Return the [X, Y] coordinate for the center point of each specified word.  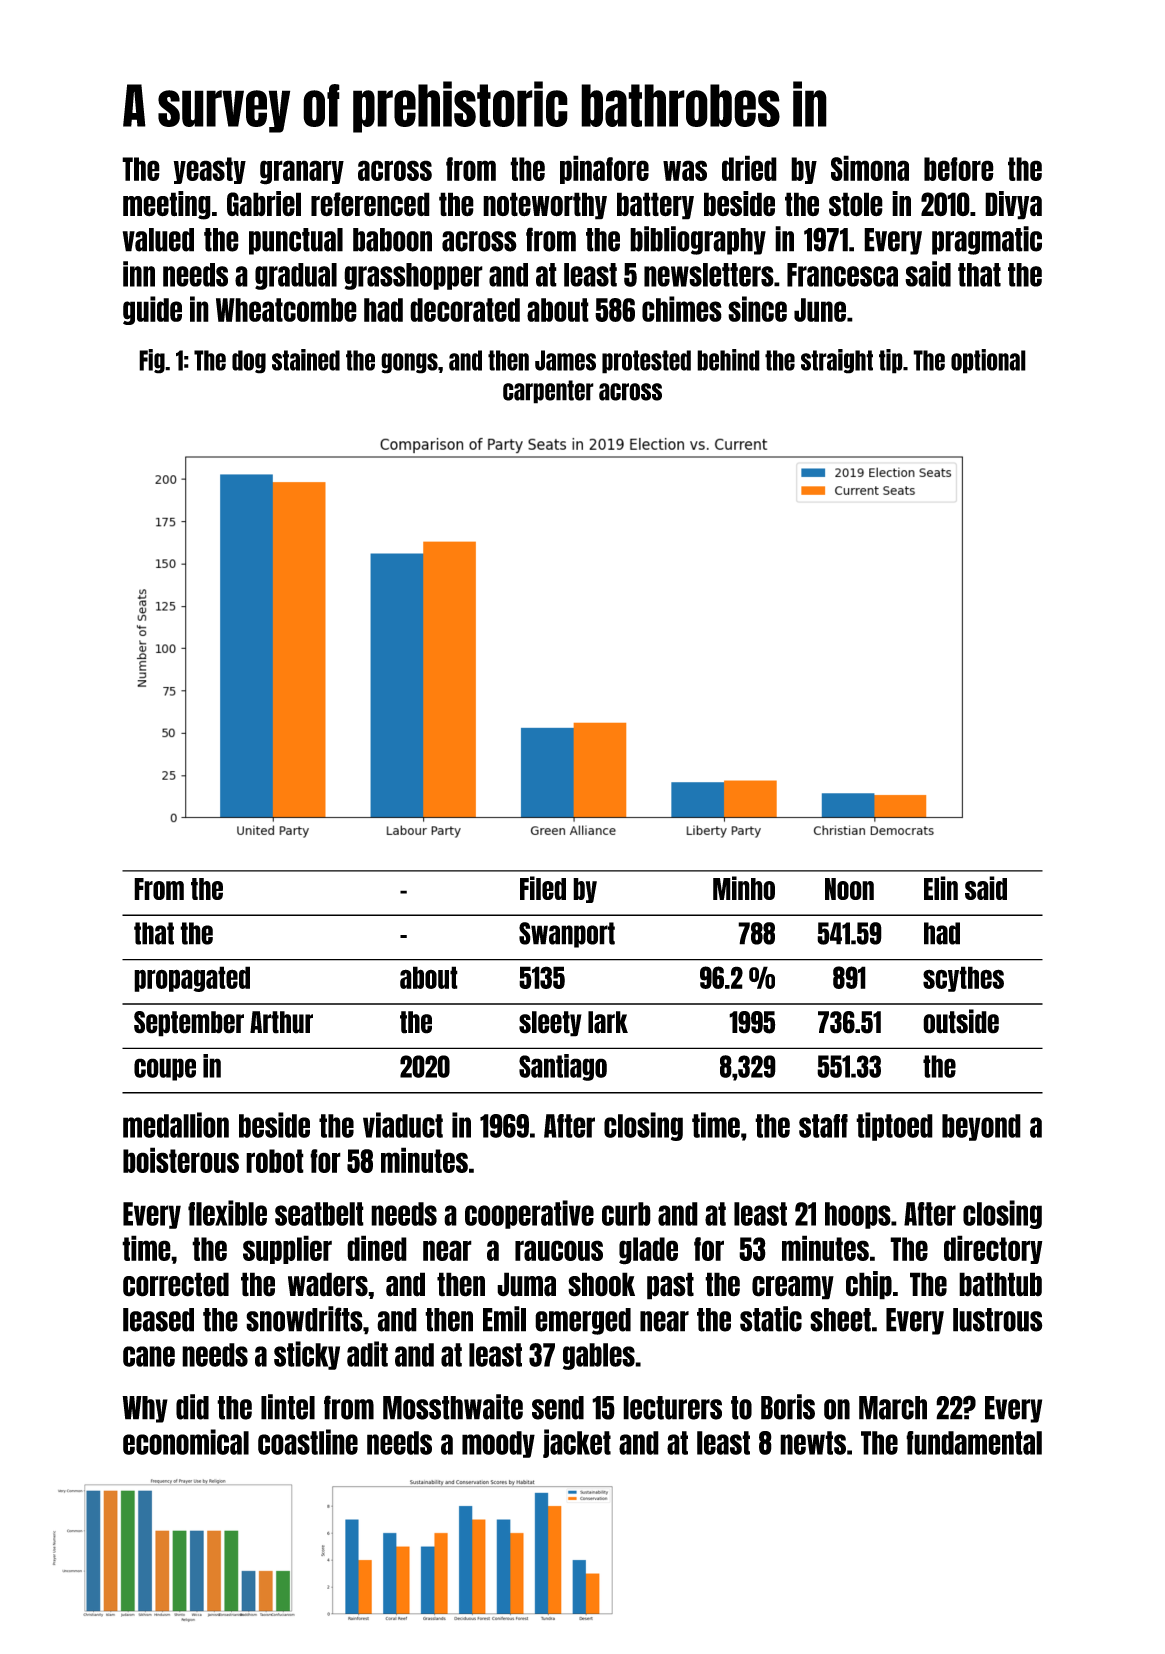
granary [302, 172]
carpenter [548, 392]
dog [249, 362]
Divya [1013, 205]
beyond [981, 1127]
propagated [192, 979]
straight [837, 361]
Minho [744, 888]
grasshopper [413, 276]
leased [158, 1320]
